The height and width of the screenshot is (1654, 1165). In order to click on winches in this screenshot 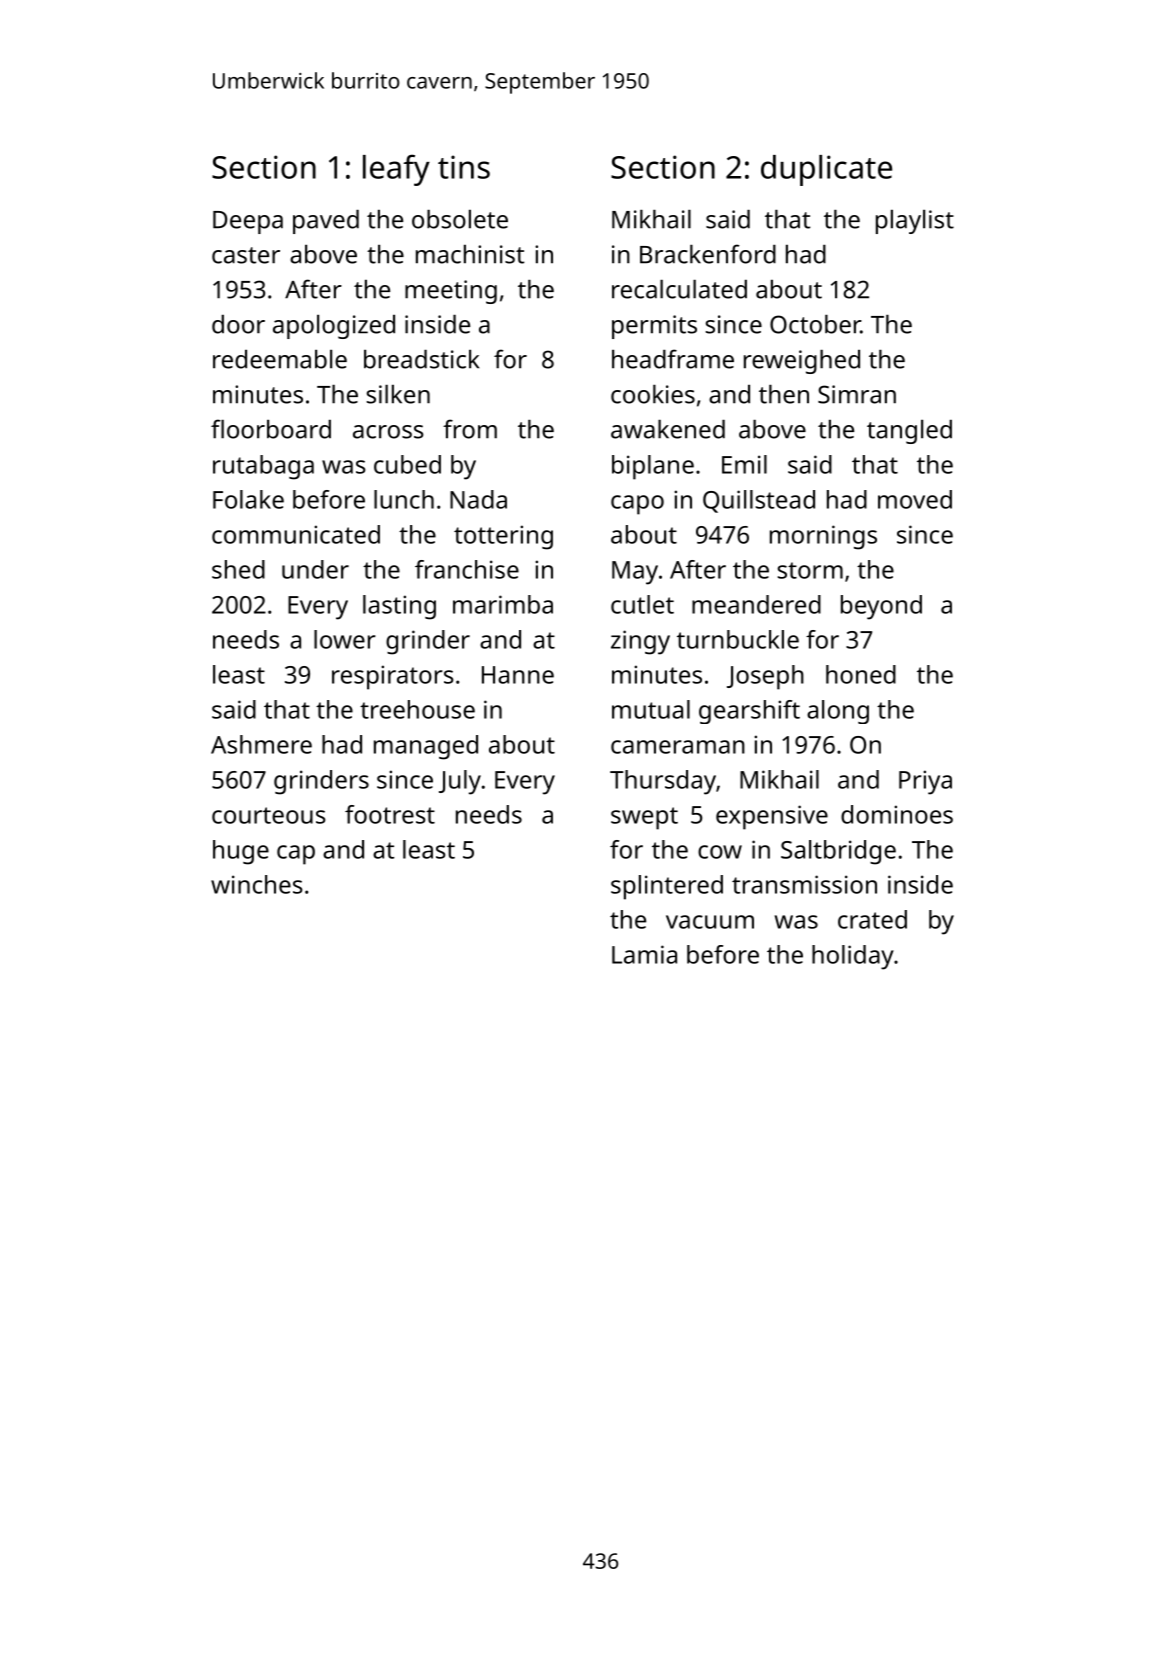, I will do `click(256, 884)`.
